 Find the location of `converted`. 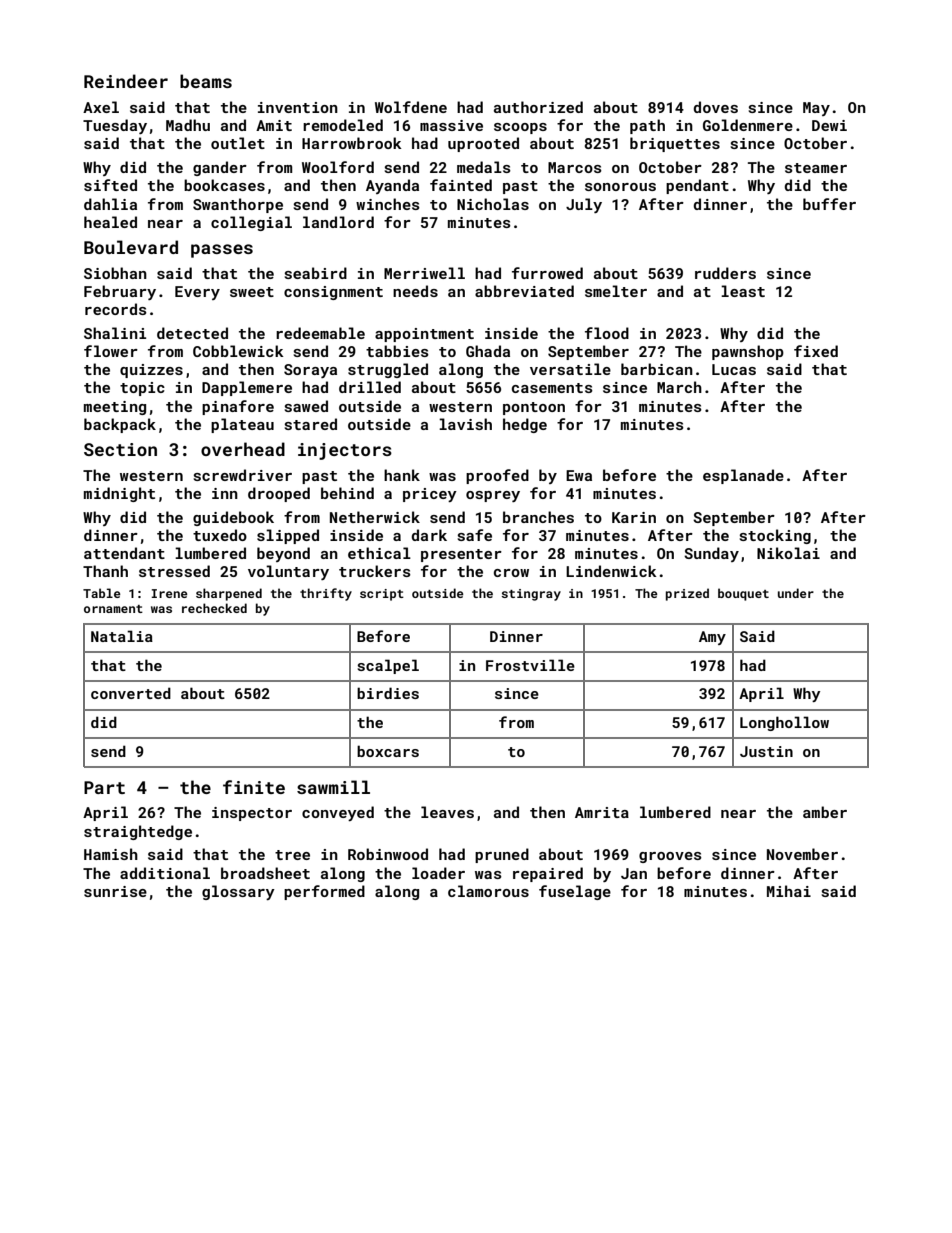

converted is located at coordinates (131, 693).
